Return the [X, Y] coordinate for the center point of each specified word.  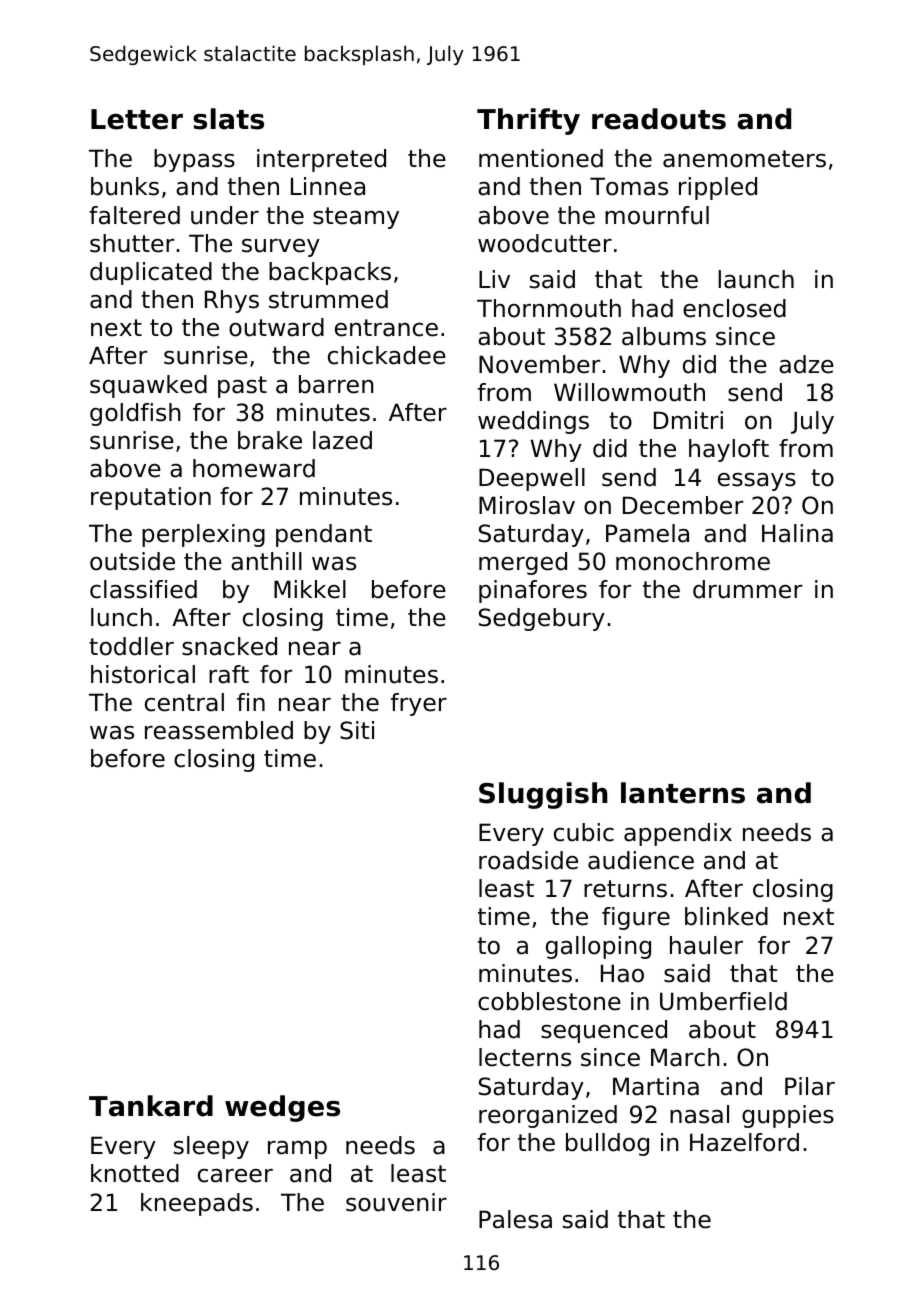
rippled [718, 188]
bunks [125, 186]
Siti [357, 730]
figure [636, 918]
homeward [254, 468]
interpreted [321, 160]
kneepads [197, 1204]
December [683, 505]
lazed [342, 440]
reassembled [219, 730]
